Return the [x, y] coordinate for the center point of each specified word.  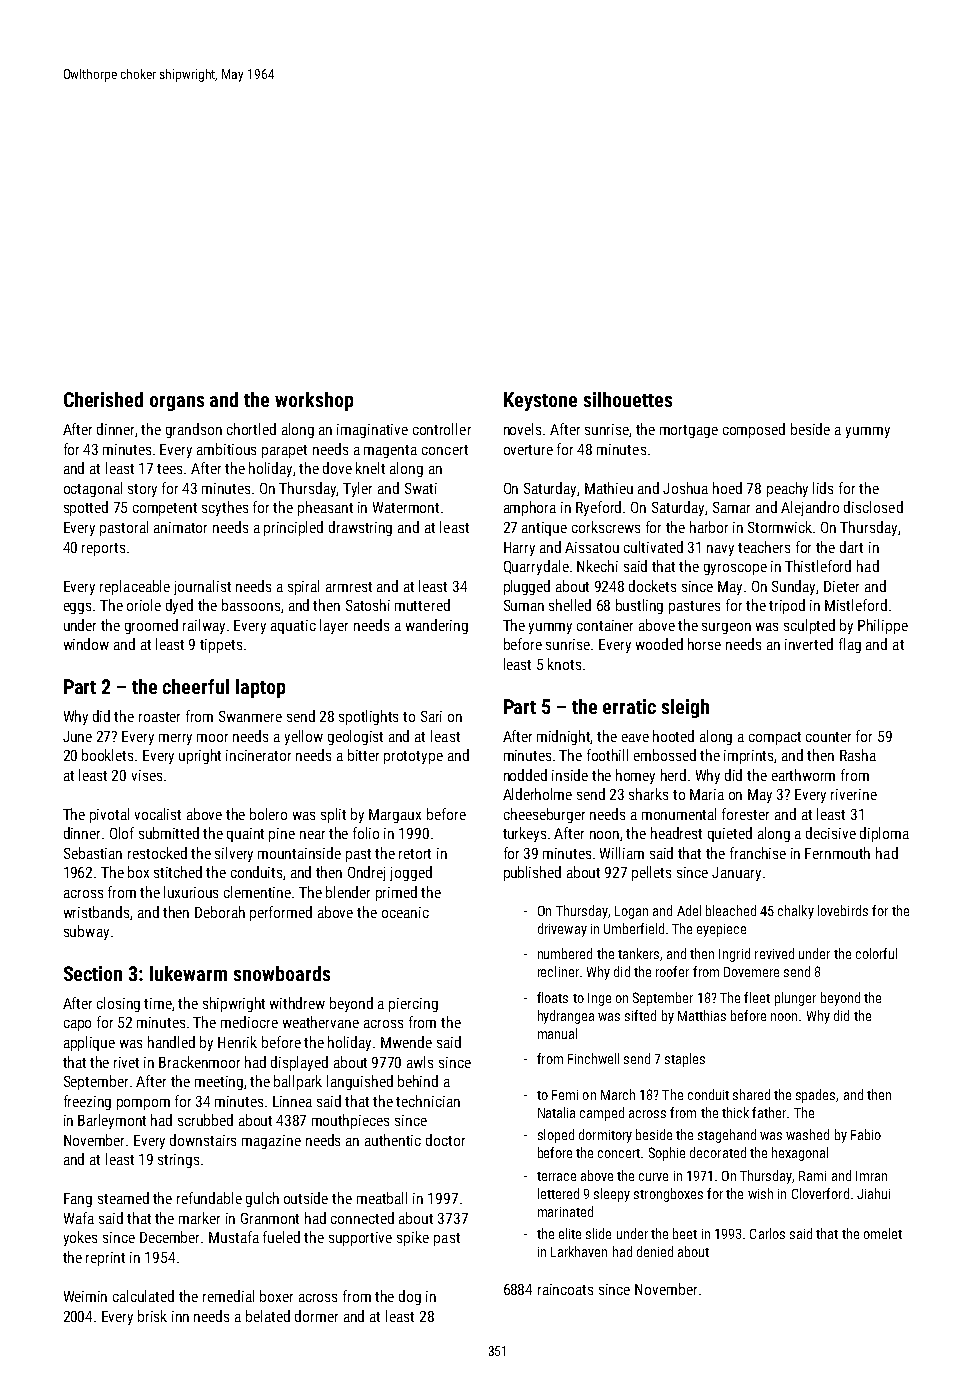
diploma [884, 834]
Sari [431, 716]
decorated [718, 1152]
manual [557, 1033]
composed [754, 430]
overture [528, 450]
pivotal [109, 815]
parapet [284, 451]
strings [178, 1161]
